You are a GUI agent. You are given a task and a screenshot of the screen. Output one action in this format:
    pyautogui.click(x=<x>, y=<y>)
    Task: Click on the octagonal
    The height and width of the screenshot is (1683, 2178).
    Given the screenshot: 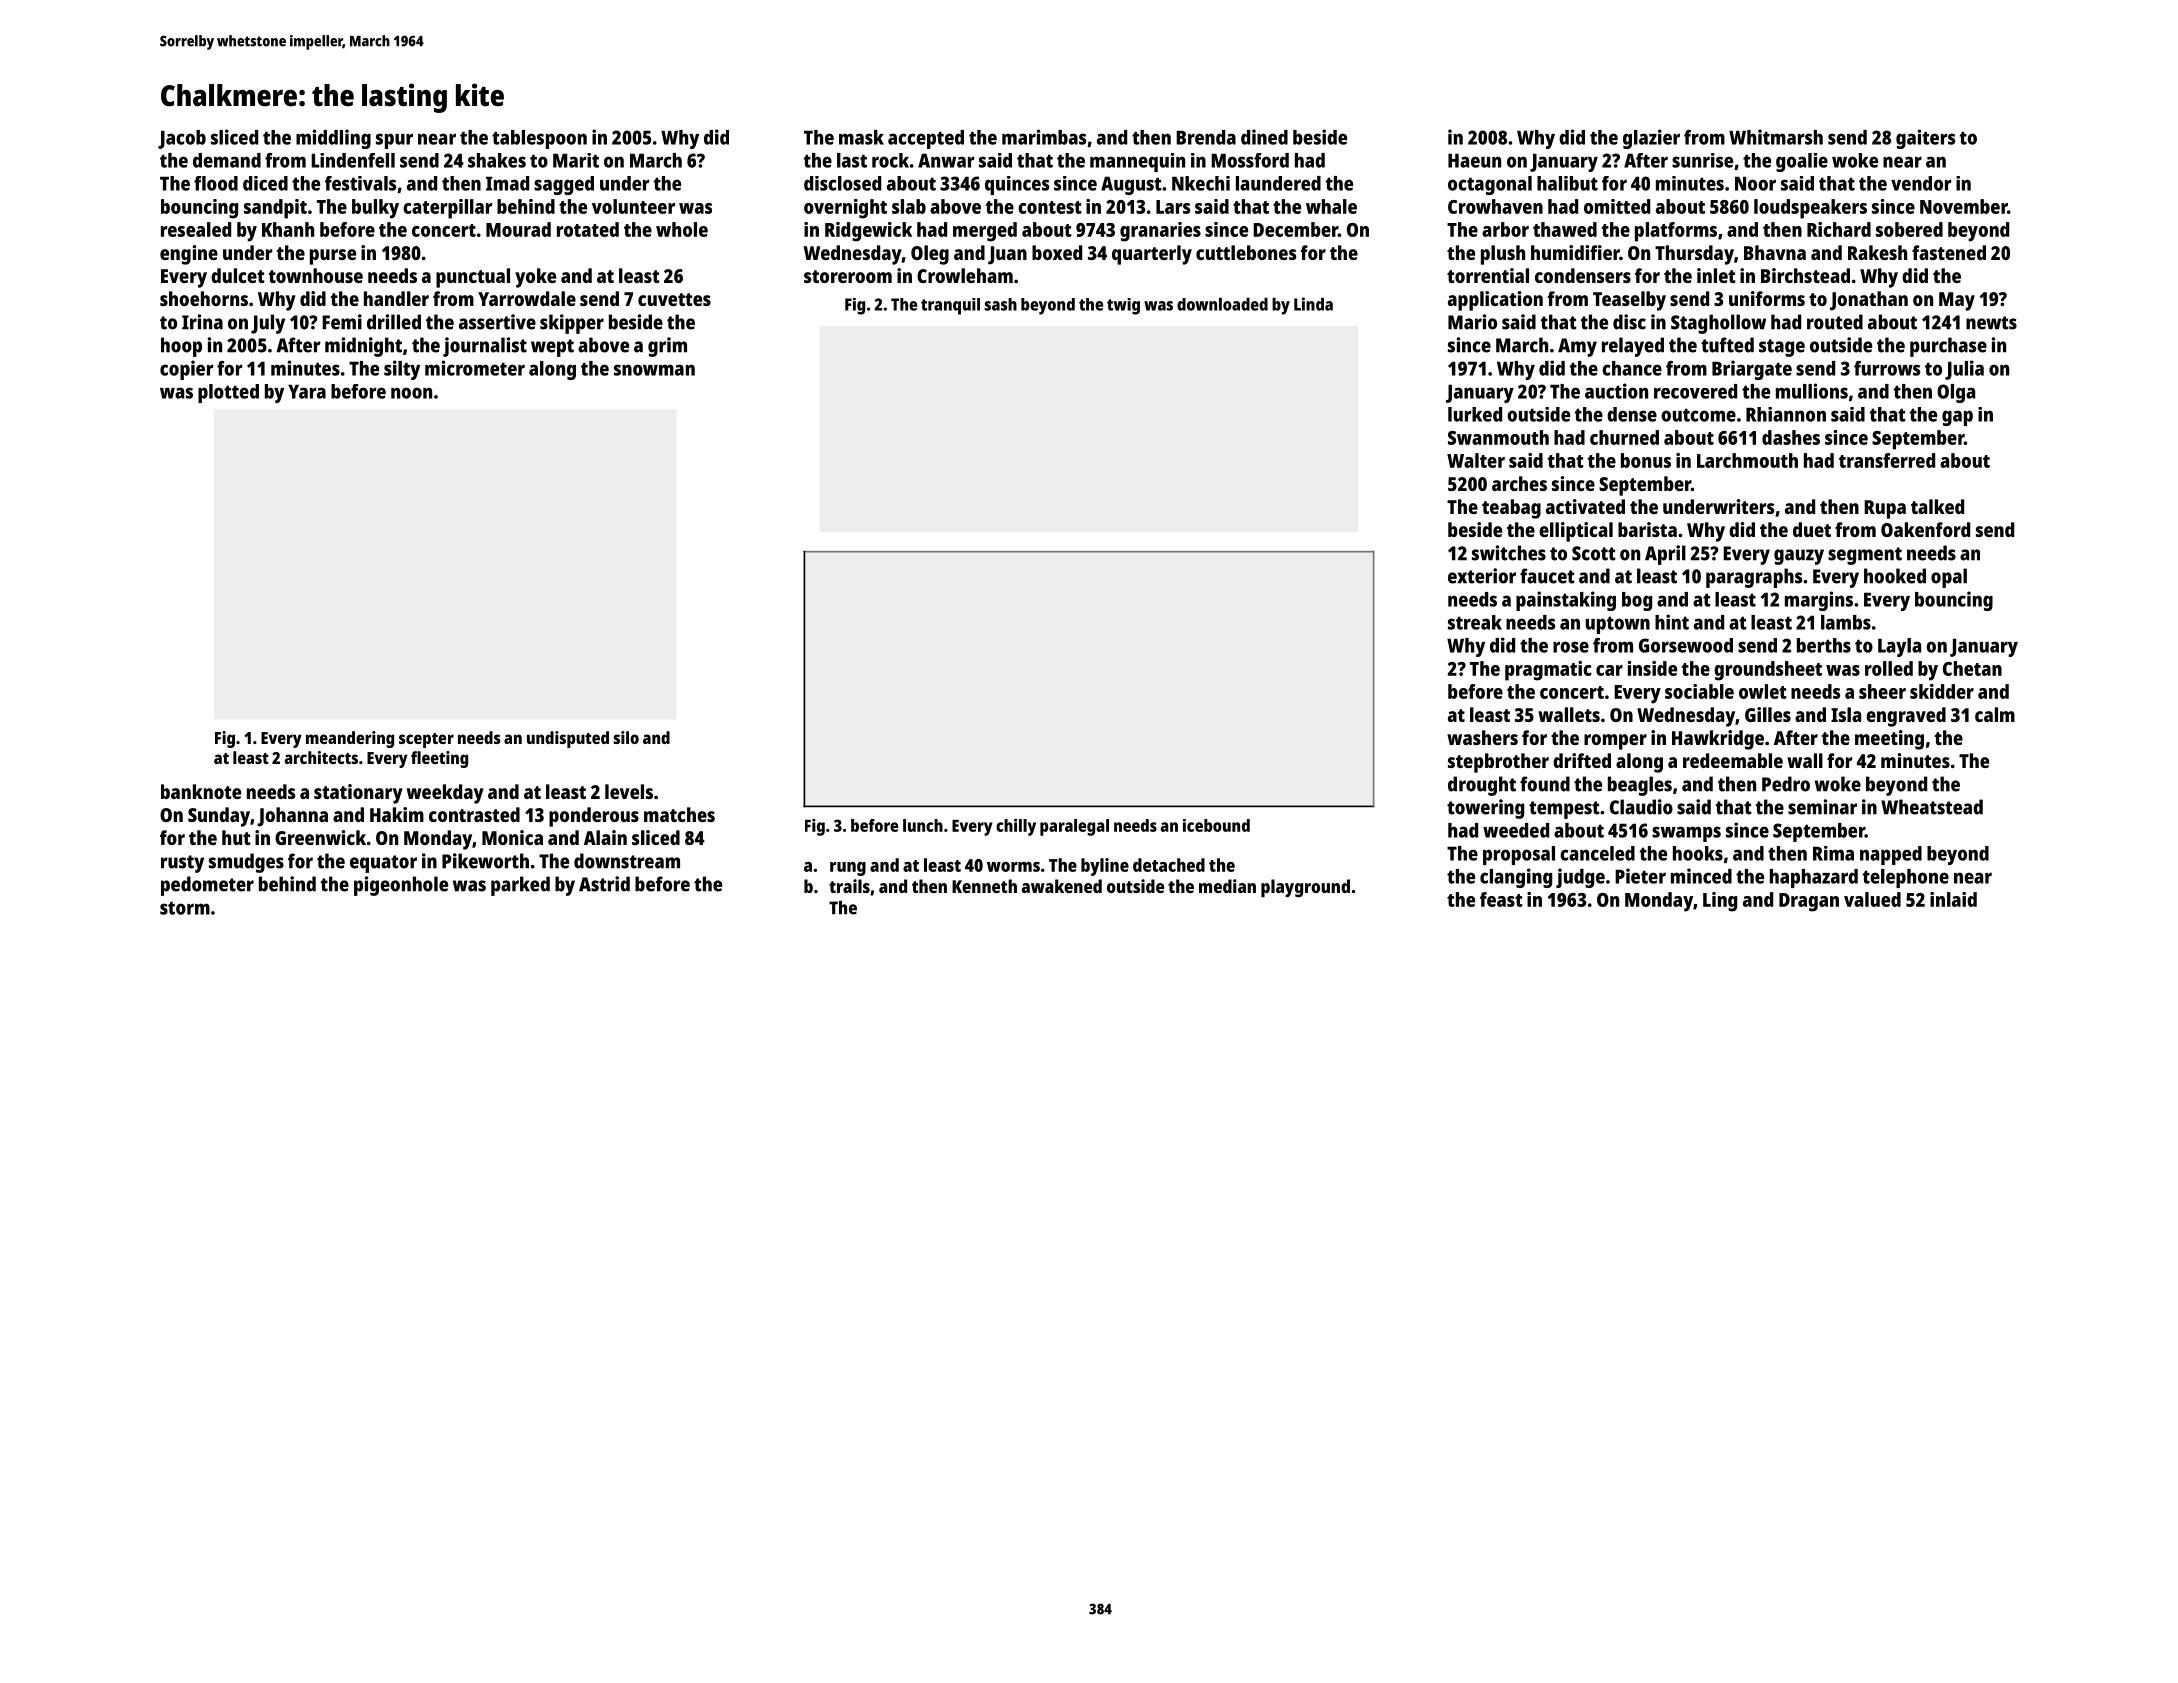 What is the action you would take?
    pyautogui.click(x=1490, y=185)
